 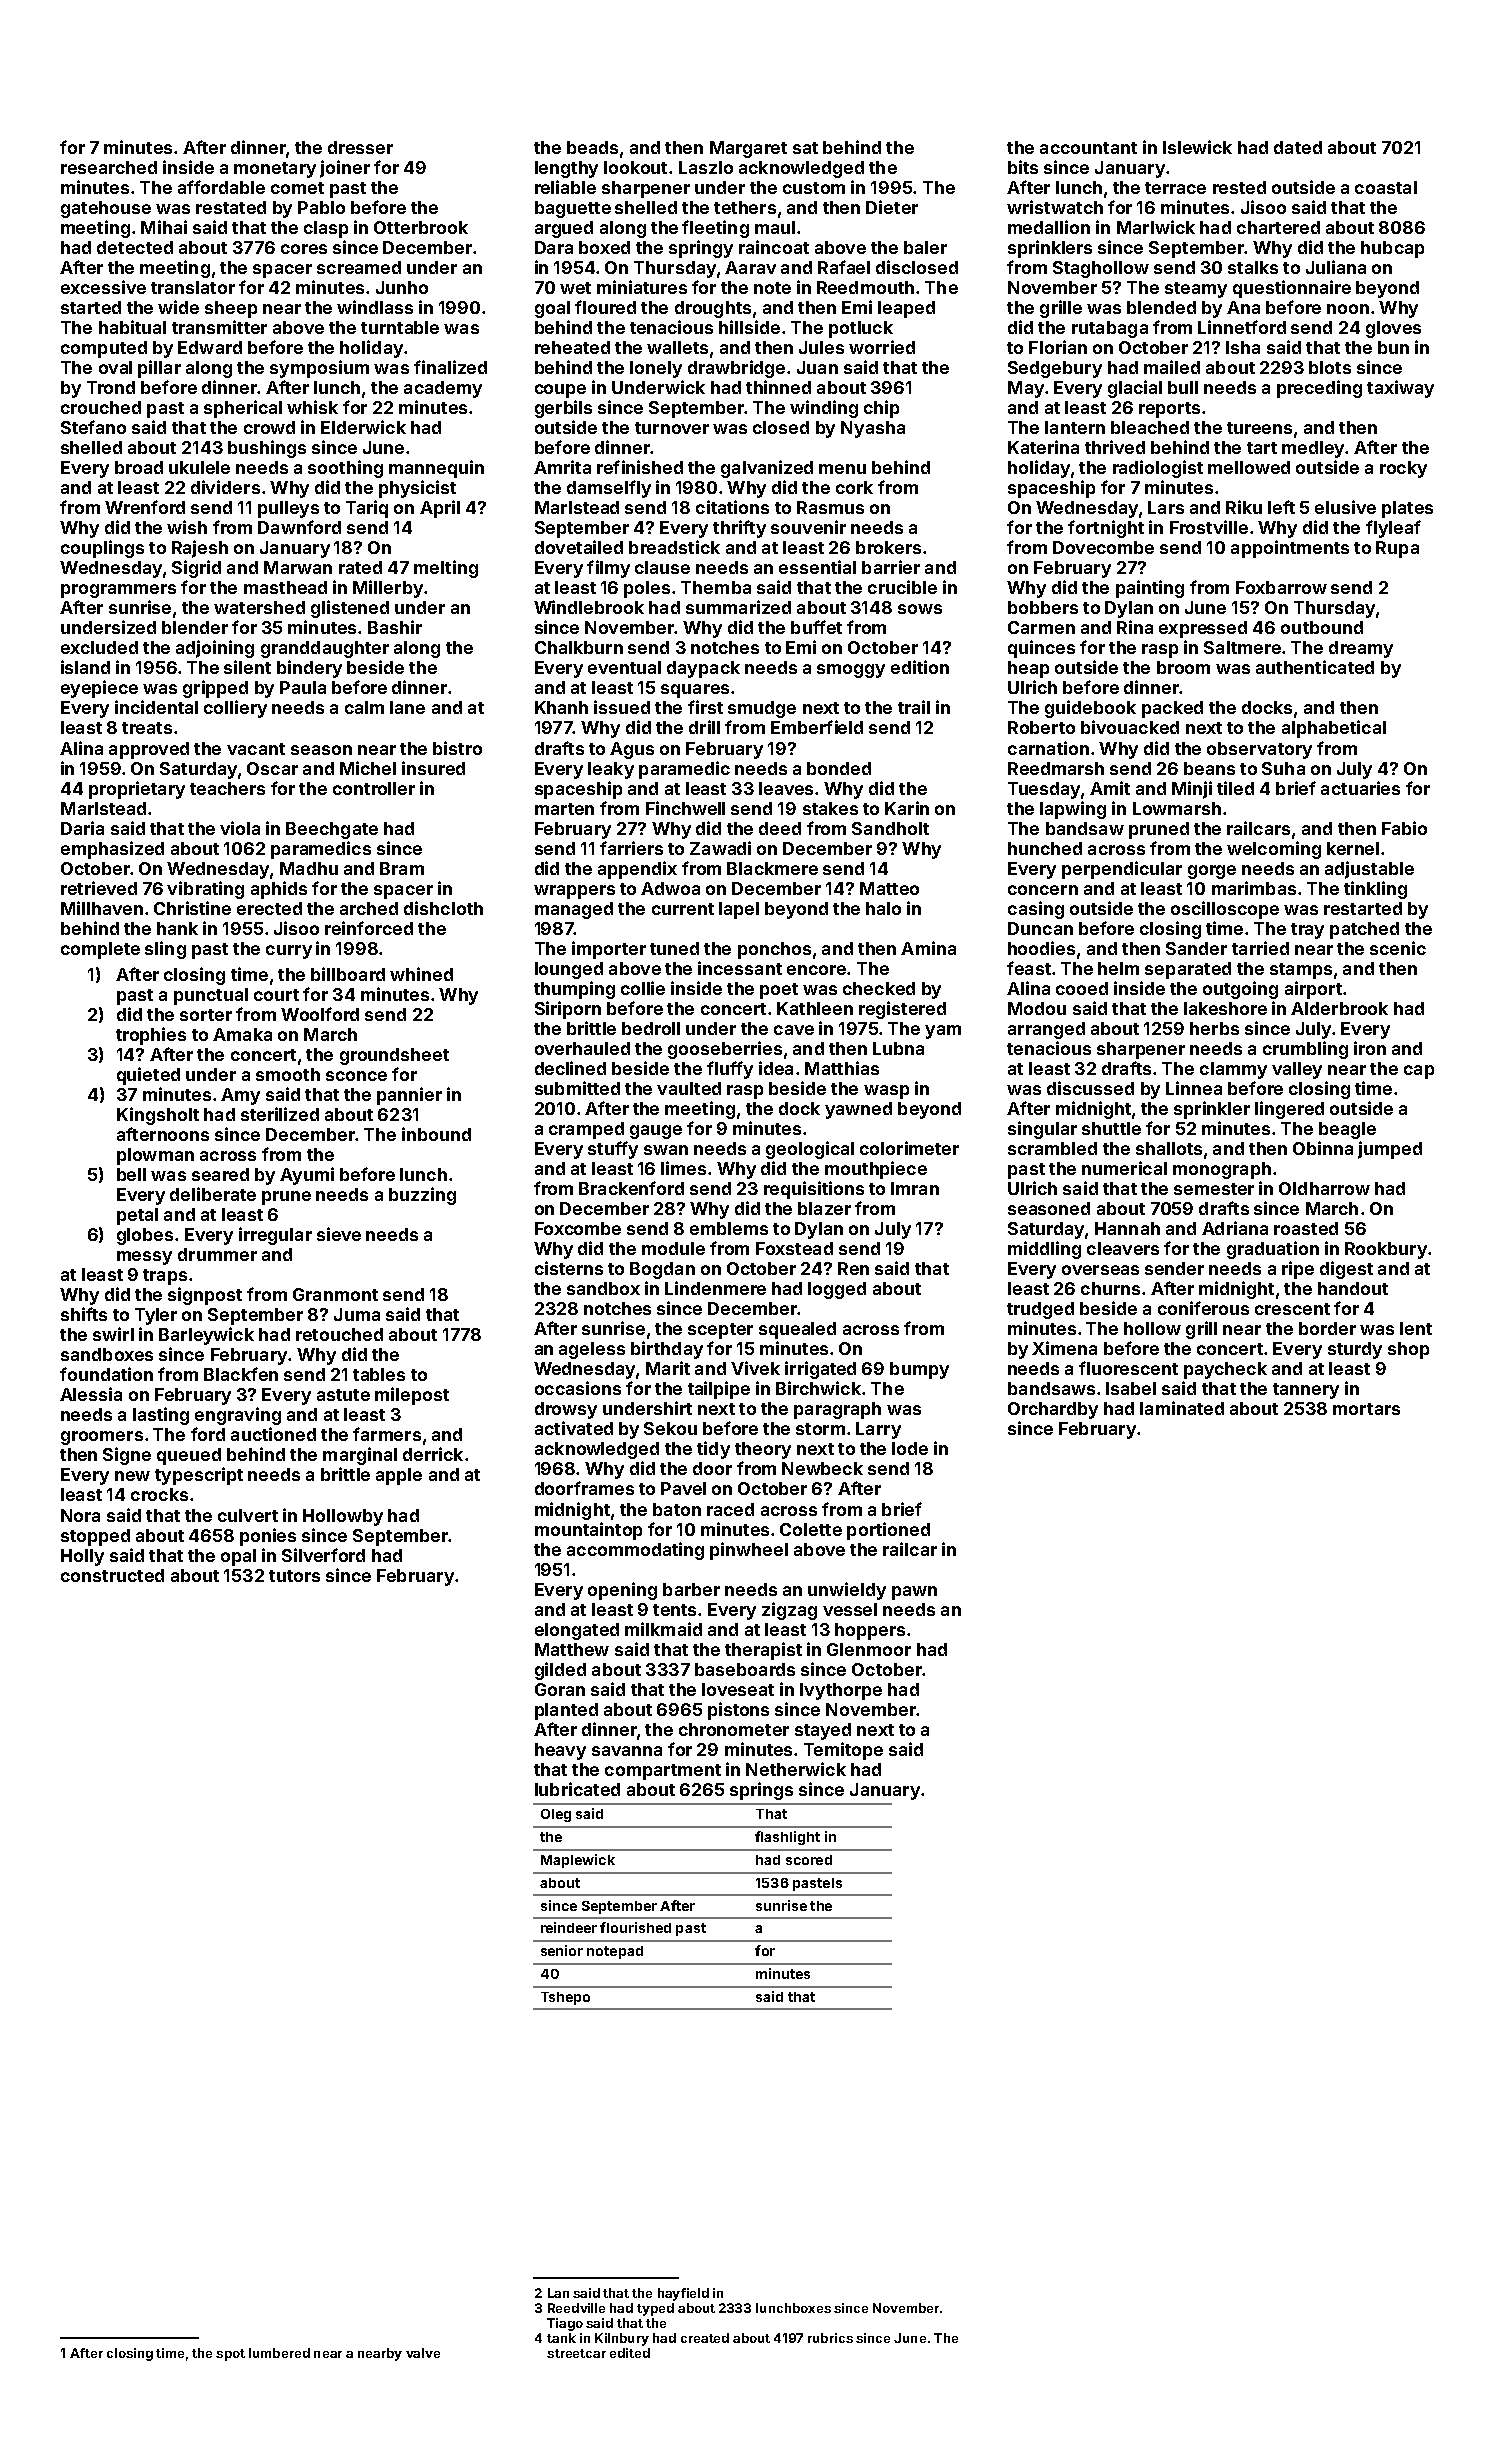 I want to click on rubrics, so click(x=830, y=2338).
